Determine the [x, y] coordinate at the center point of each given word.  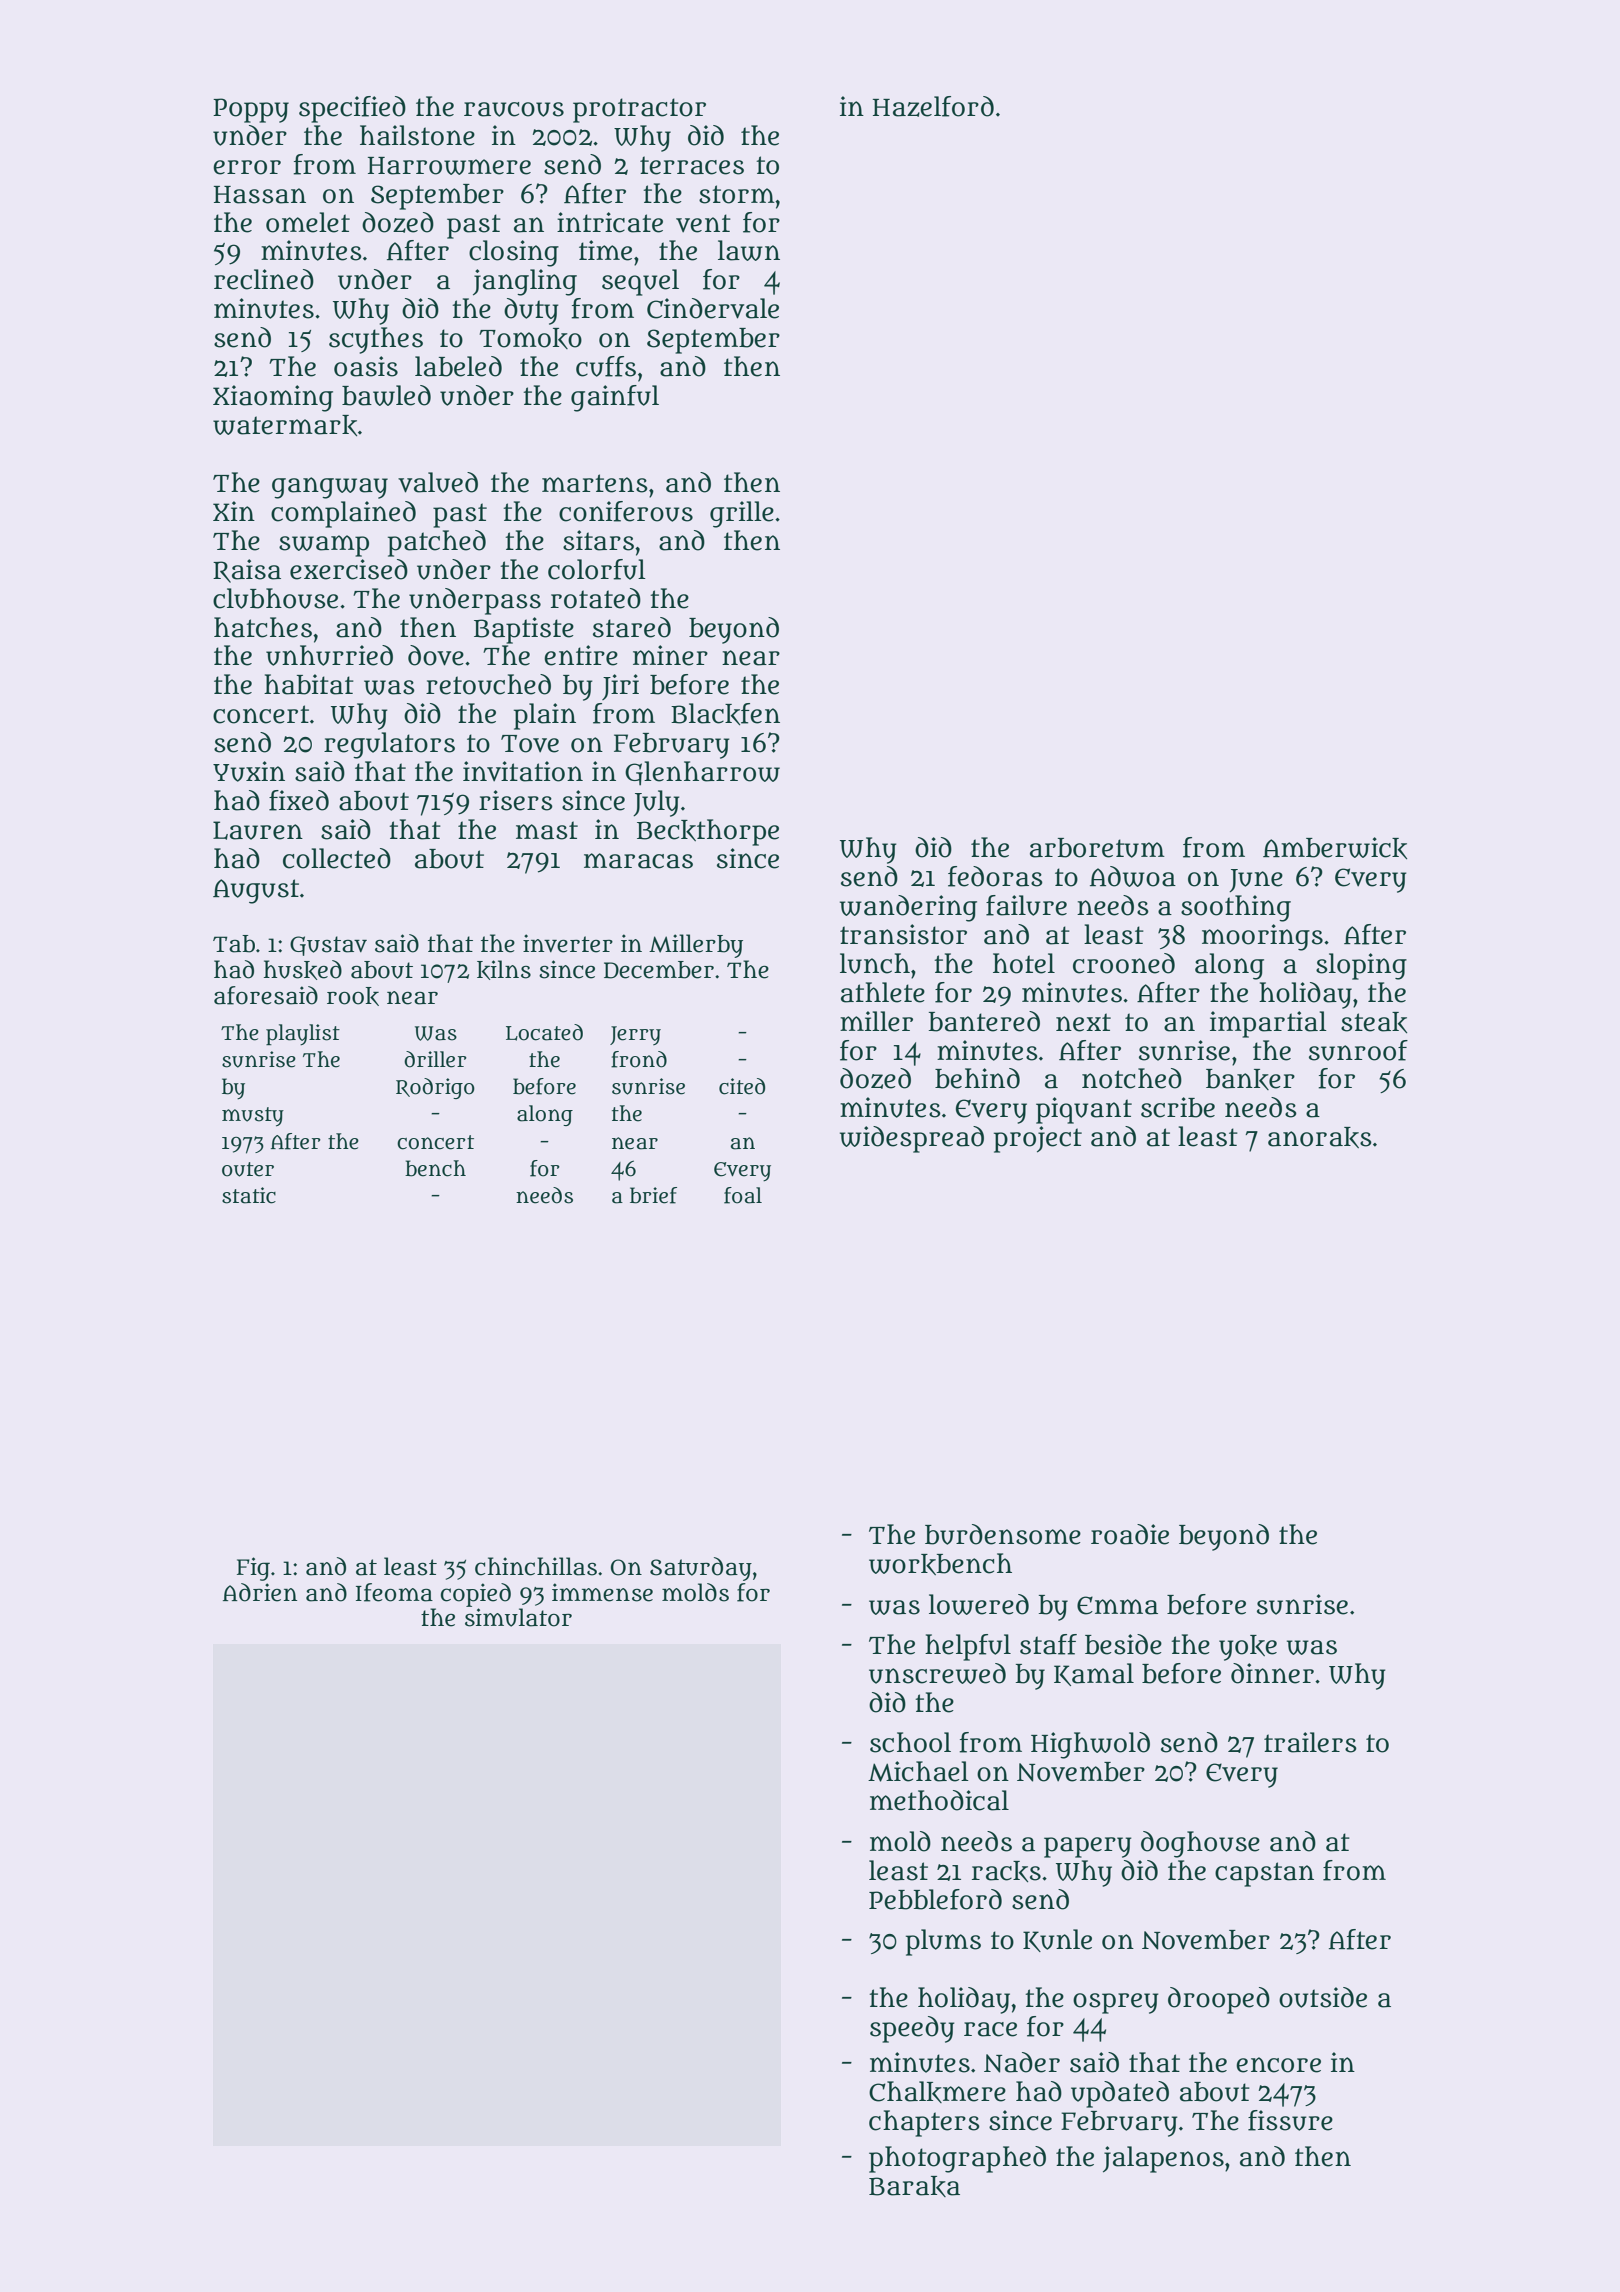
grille [742, 514]
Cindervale [713, 308]
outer [248, 1169]
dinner [1272, 1673]
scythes [376, 340]
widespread [912, 1139]
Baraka [914, 2186]
